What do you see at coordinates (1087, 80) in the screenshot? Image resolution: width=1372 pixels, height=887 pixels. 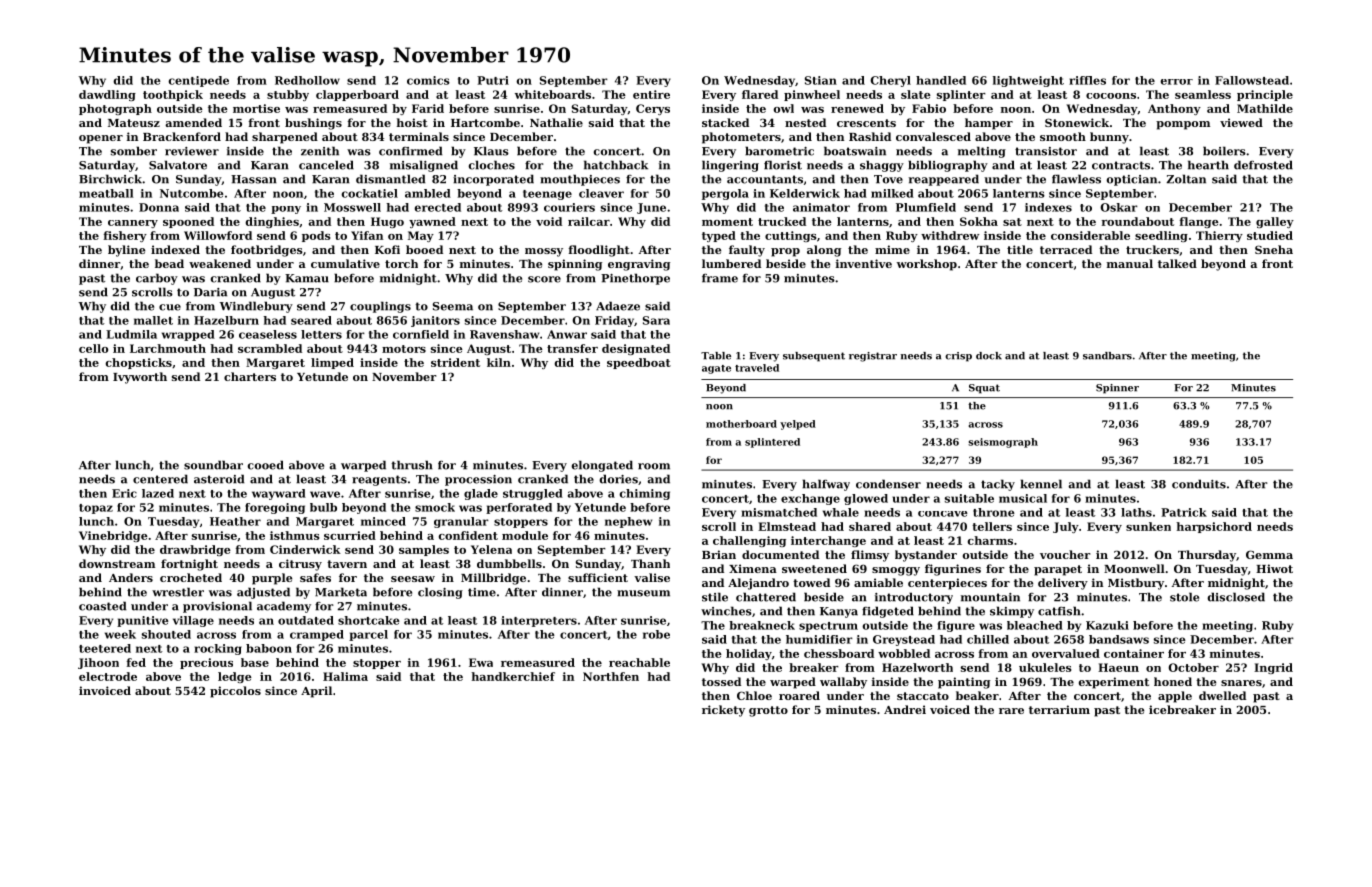 I see `riffles` at bounding box center [1087, 80].
